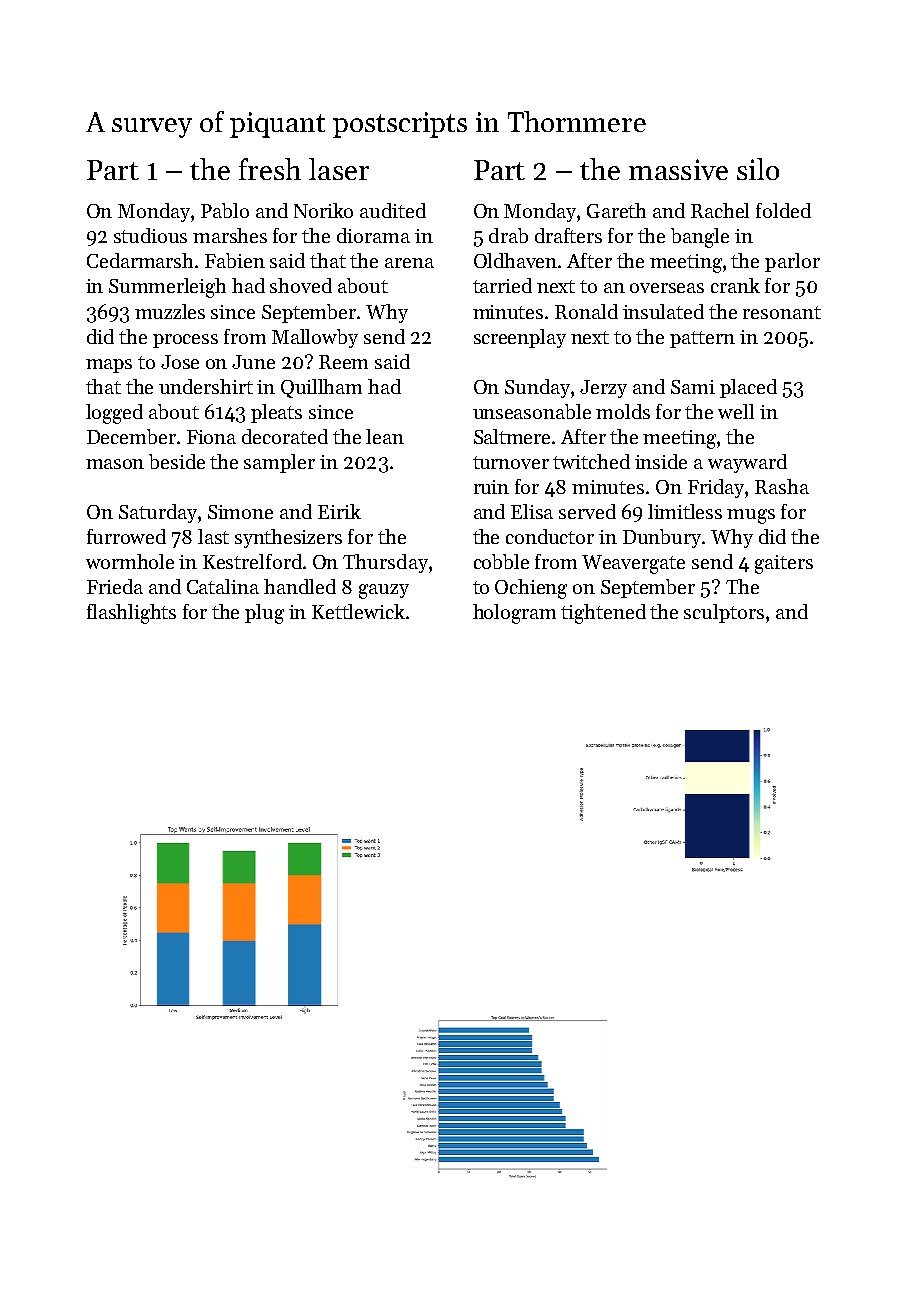  I want to click on fresh, so click(270, 169).
